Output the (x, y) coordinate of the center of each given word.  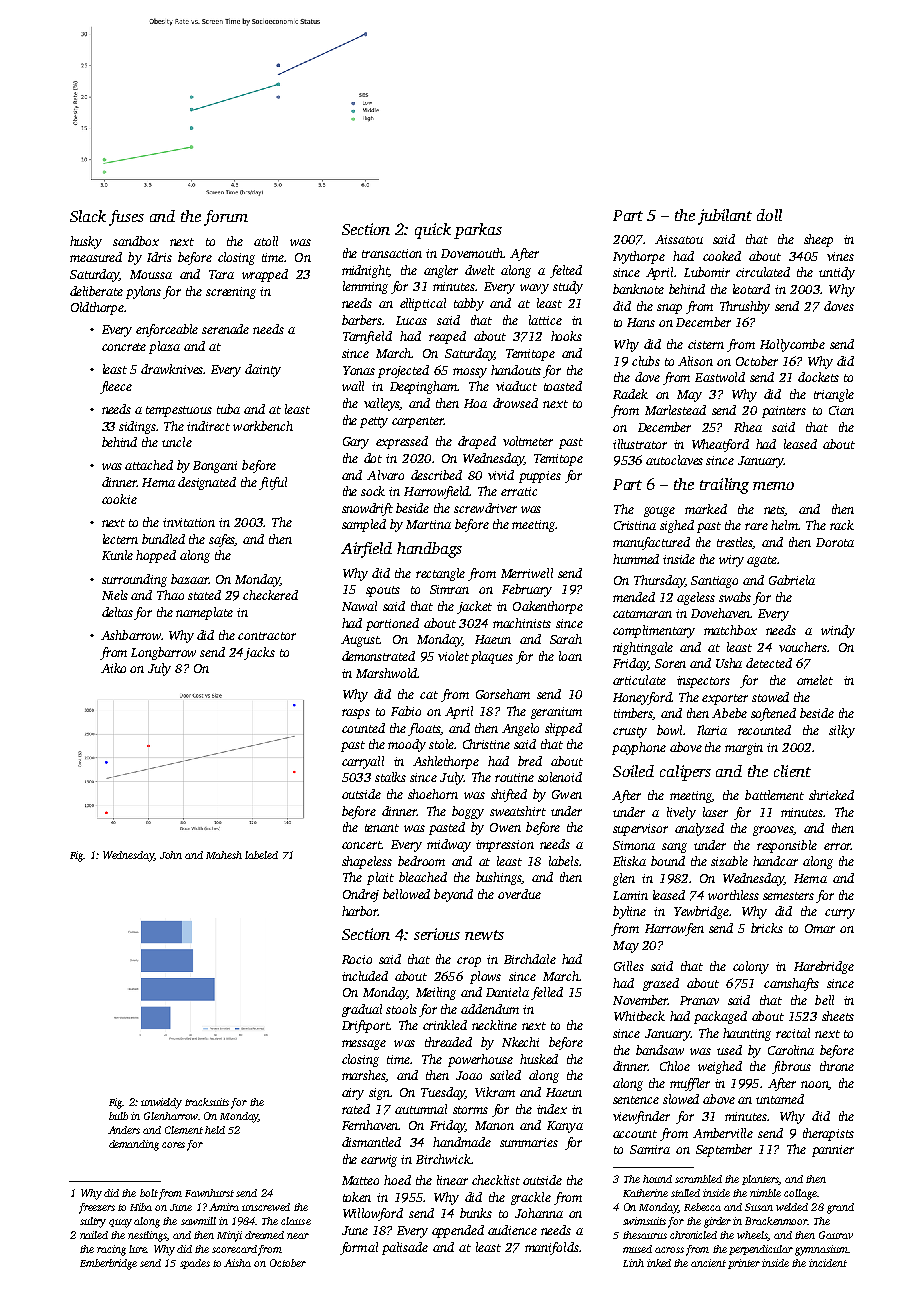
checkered (270, 595)
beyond (453, 895)
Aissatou (679, 239)
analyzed (699, 829)
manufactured (651, 543)
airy (353, 1094)
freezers (97, 1208)
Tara (221, 274)
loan (570, 656)
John (171, 855)
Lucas (411, 320)
